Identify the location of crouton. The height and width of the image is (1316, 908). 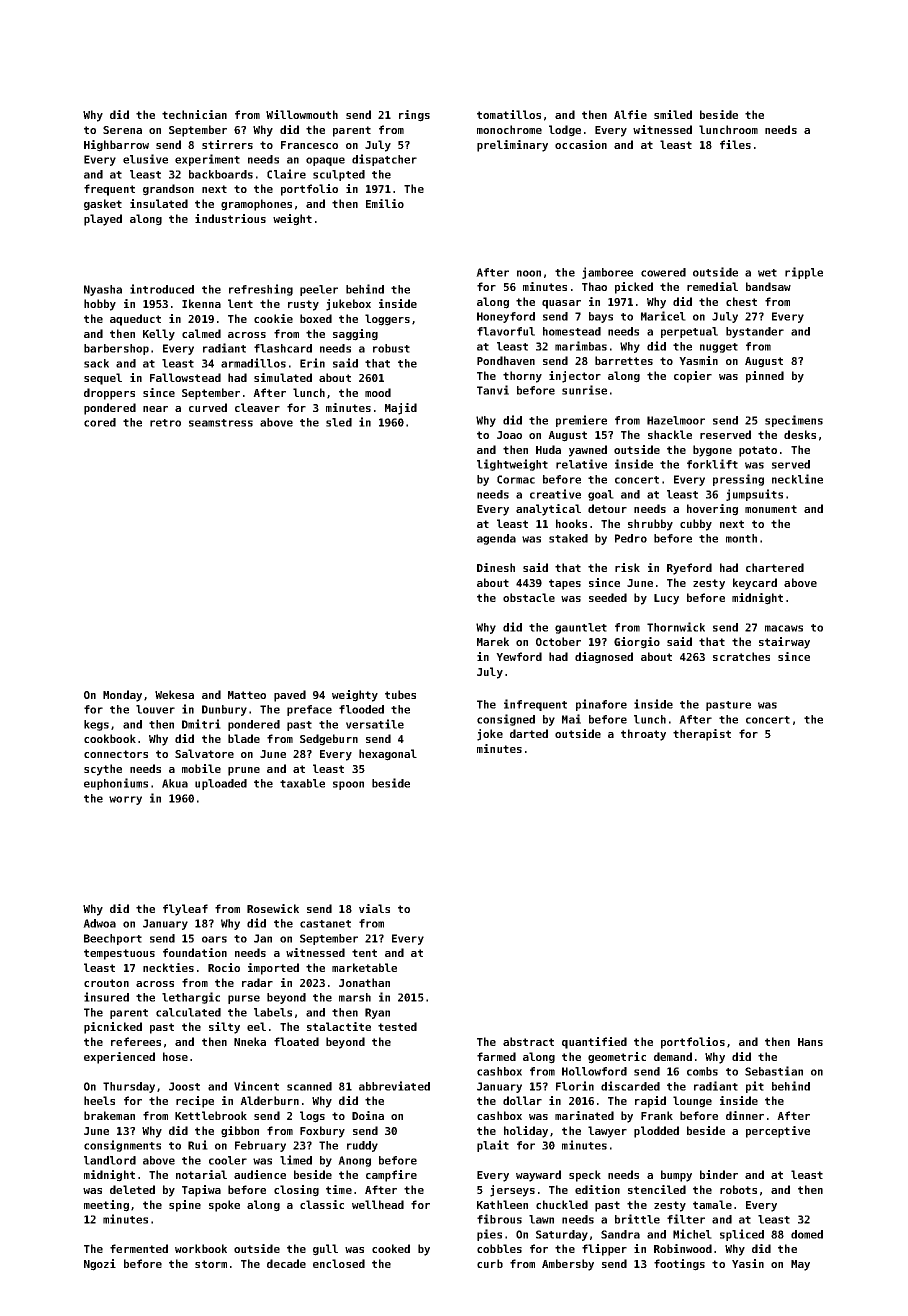
(106, 983).
